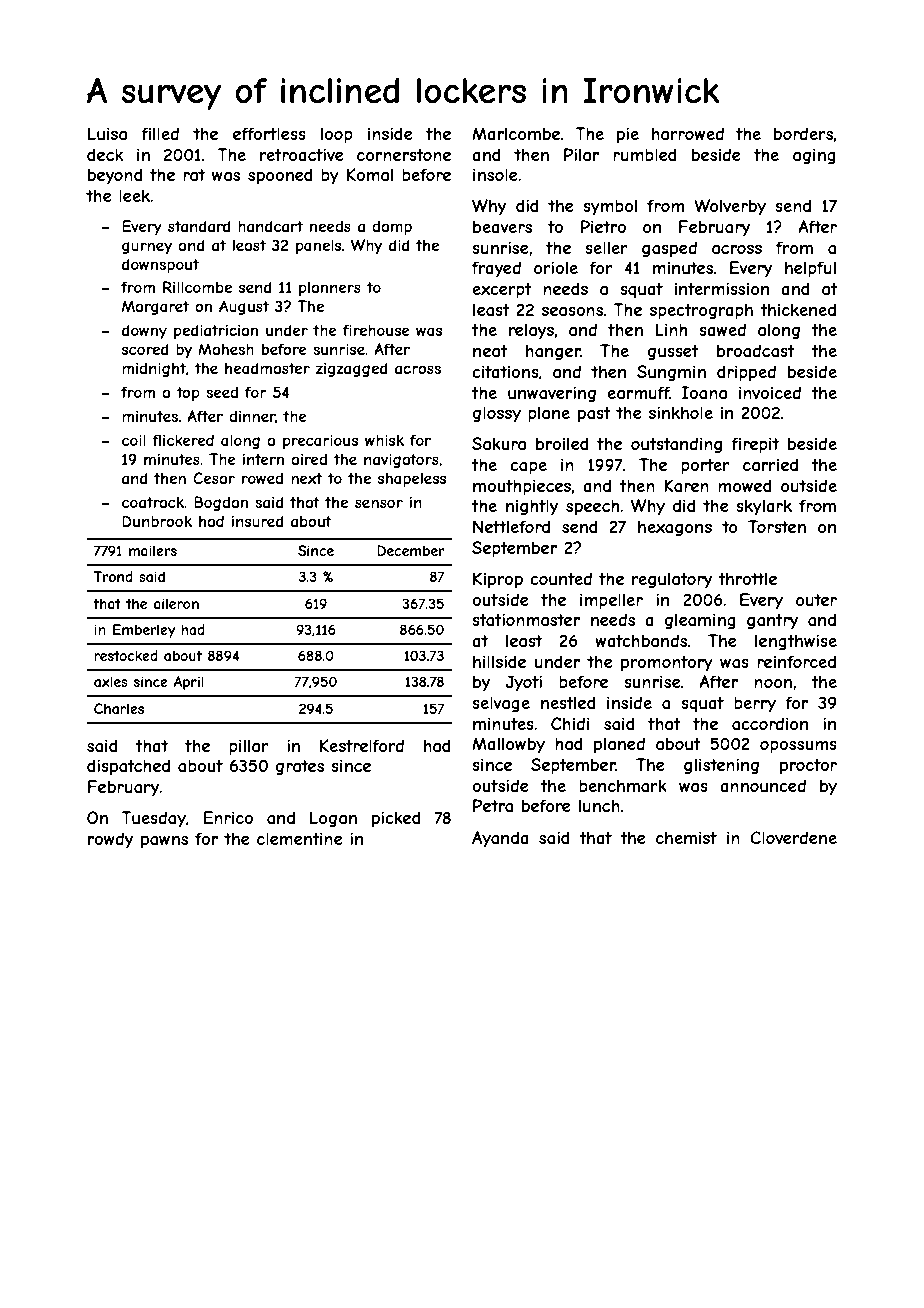 This screenshot has height=1308, width=924. Describe the element at coordinates (337, 135) in the screenshot. I see `loop` at that location.
